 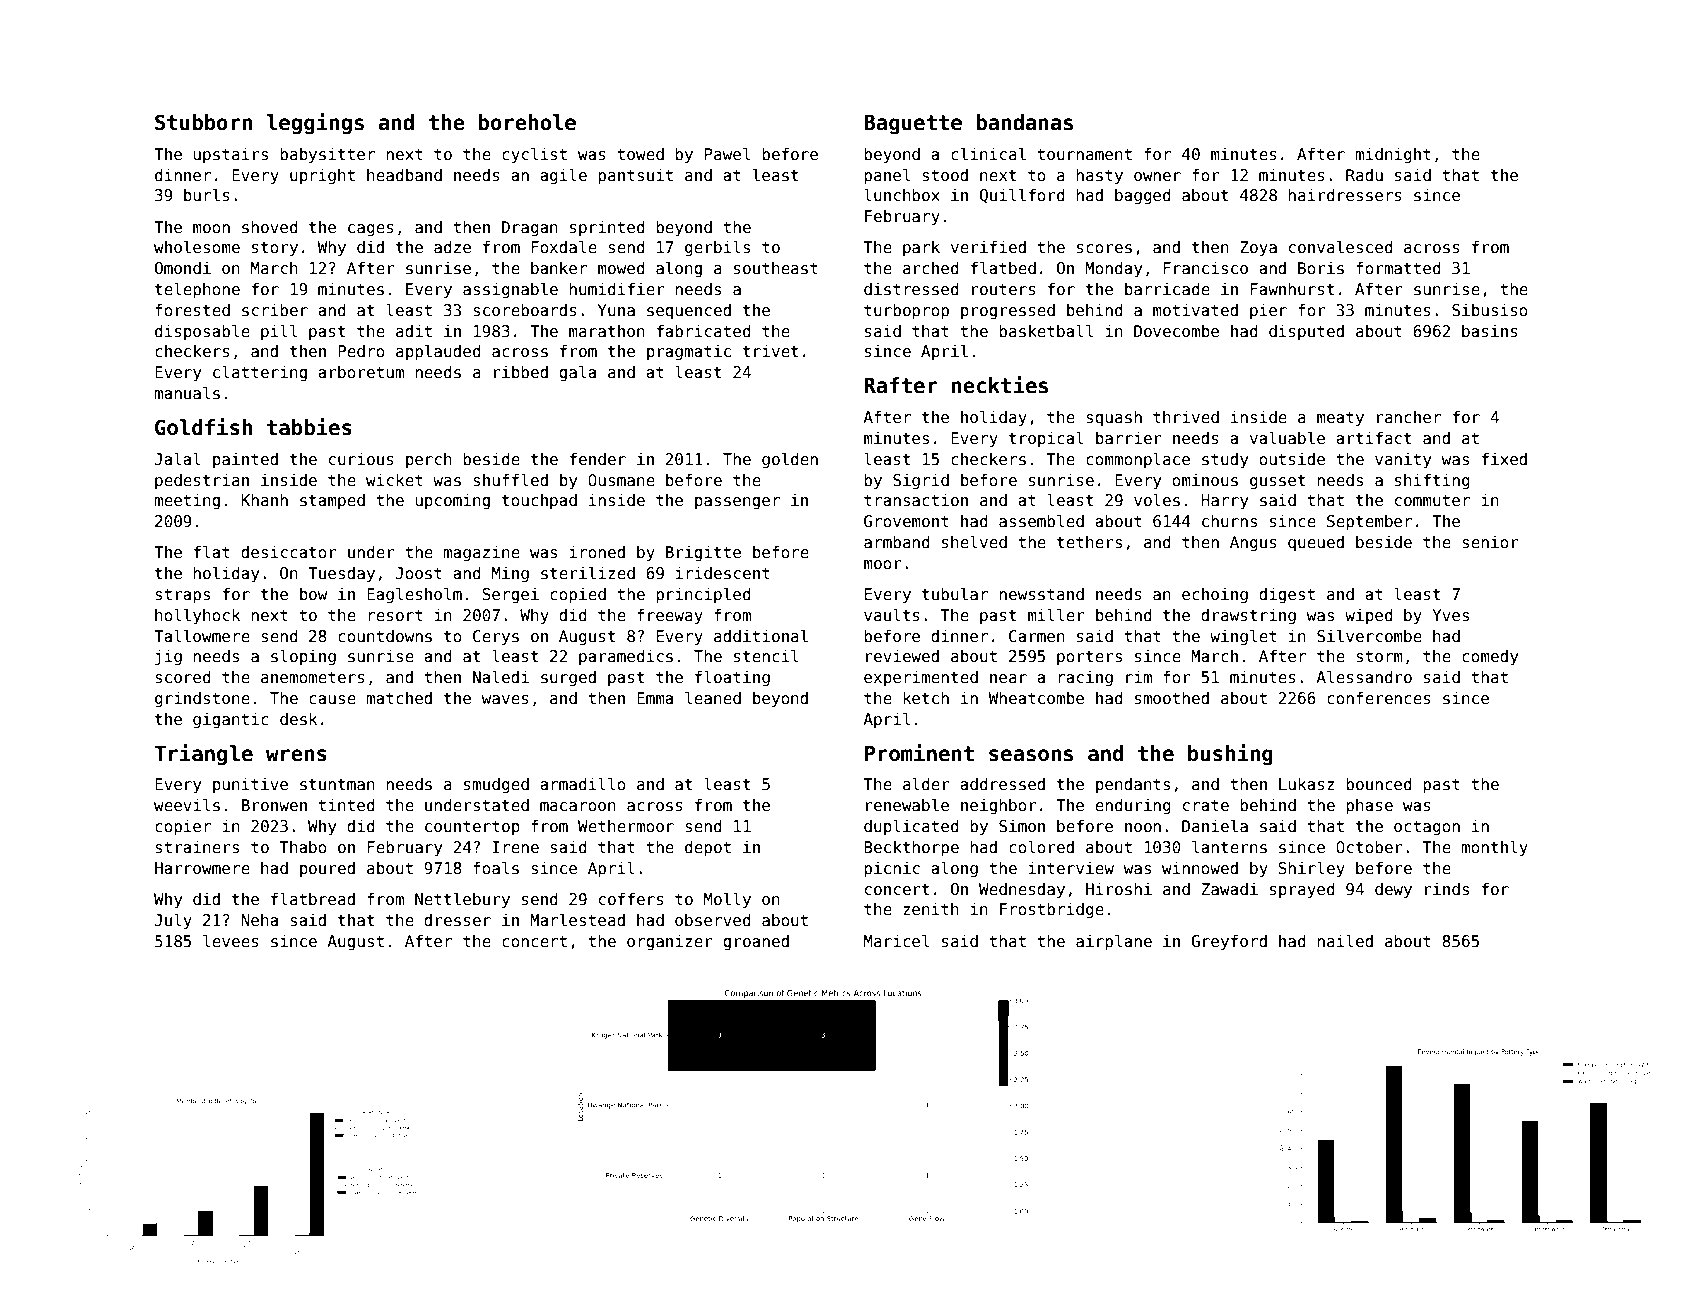 What do you see at coordinates (315, 123) in the image?
I see `leggings` at bounding box center [315, 123].
